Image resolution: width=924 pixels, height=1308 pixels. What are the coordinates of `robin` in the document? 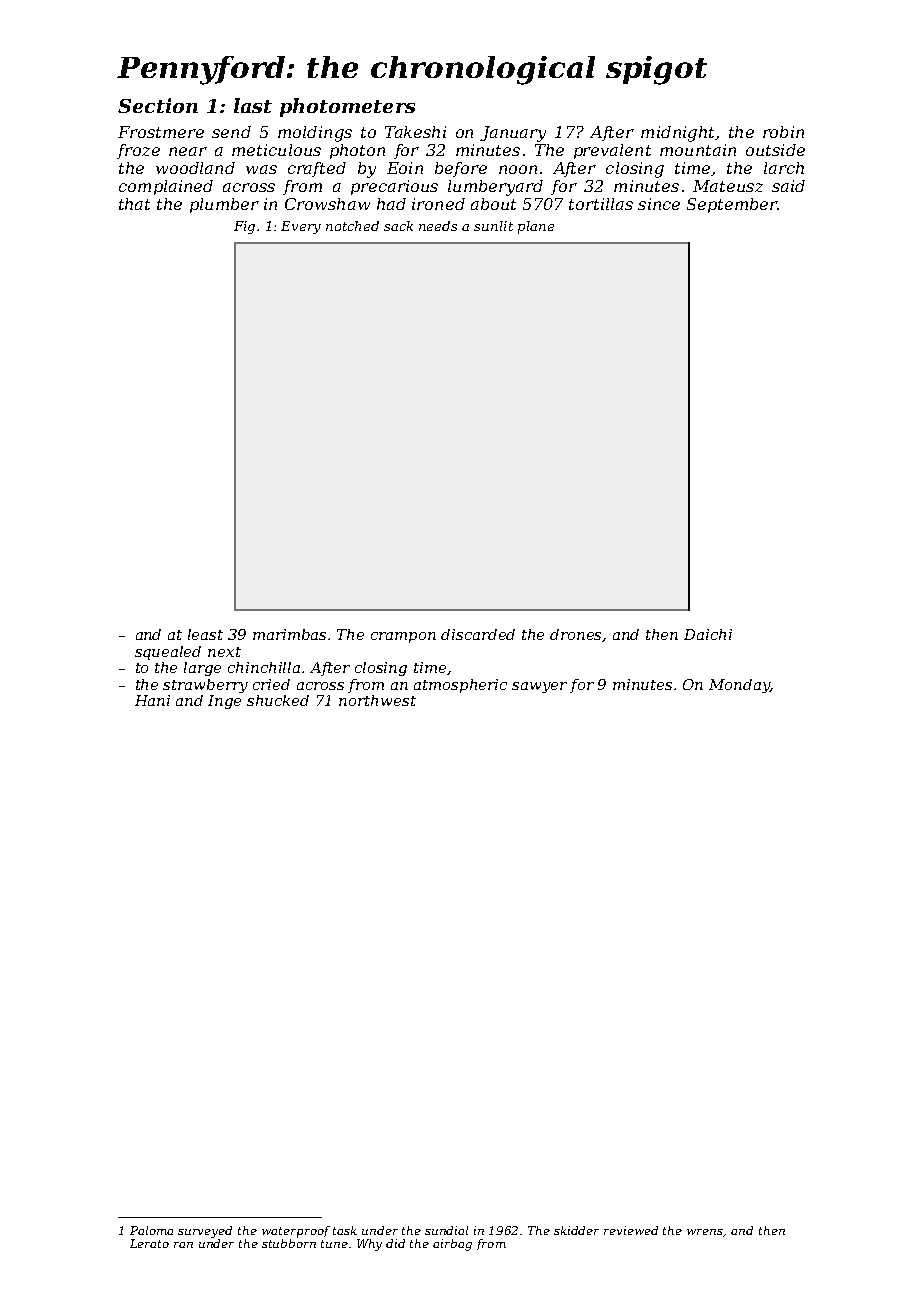 It's located at (783, 132).
